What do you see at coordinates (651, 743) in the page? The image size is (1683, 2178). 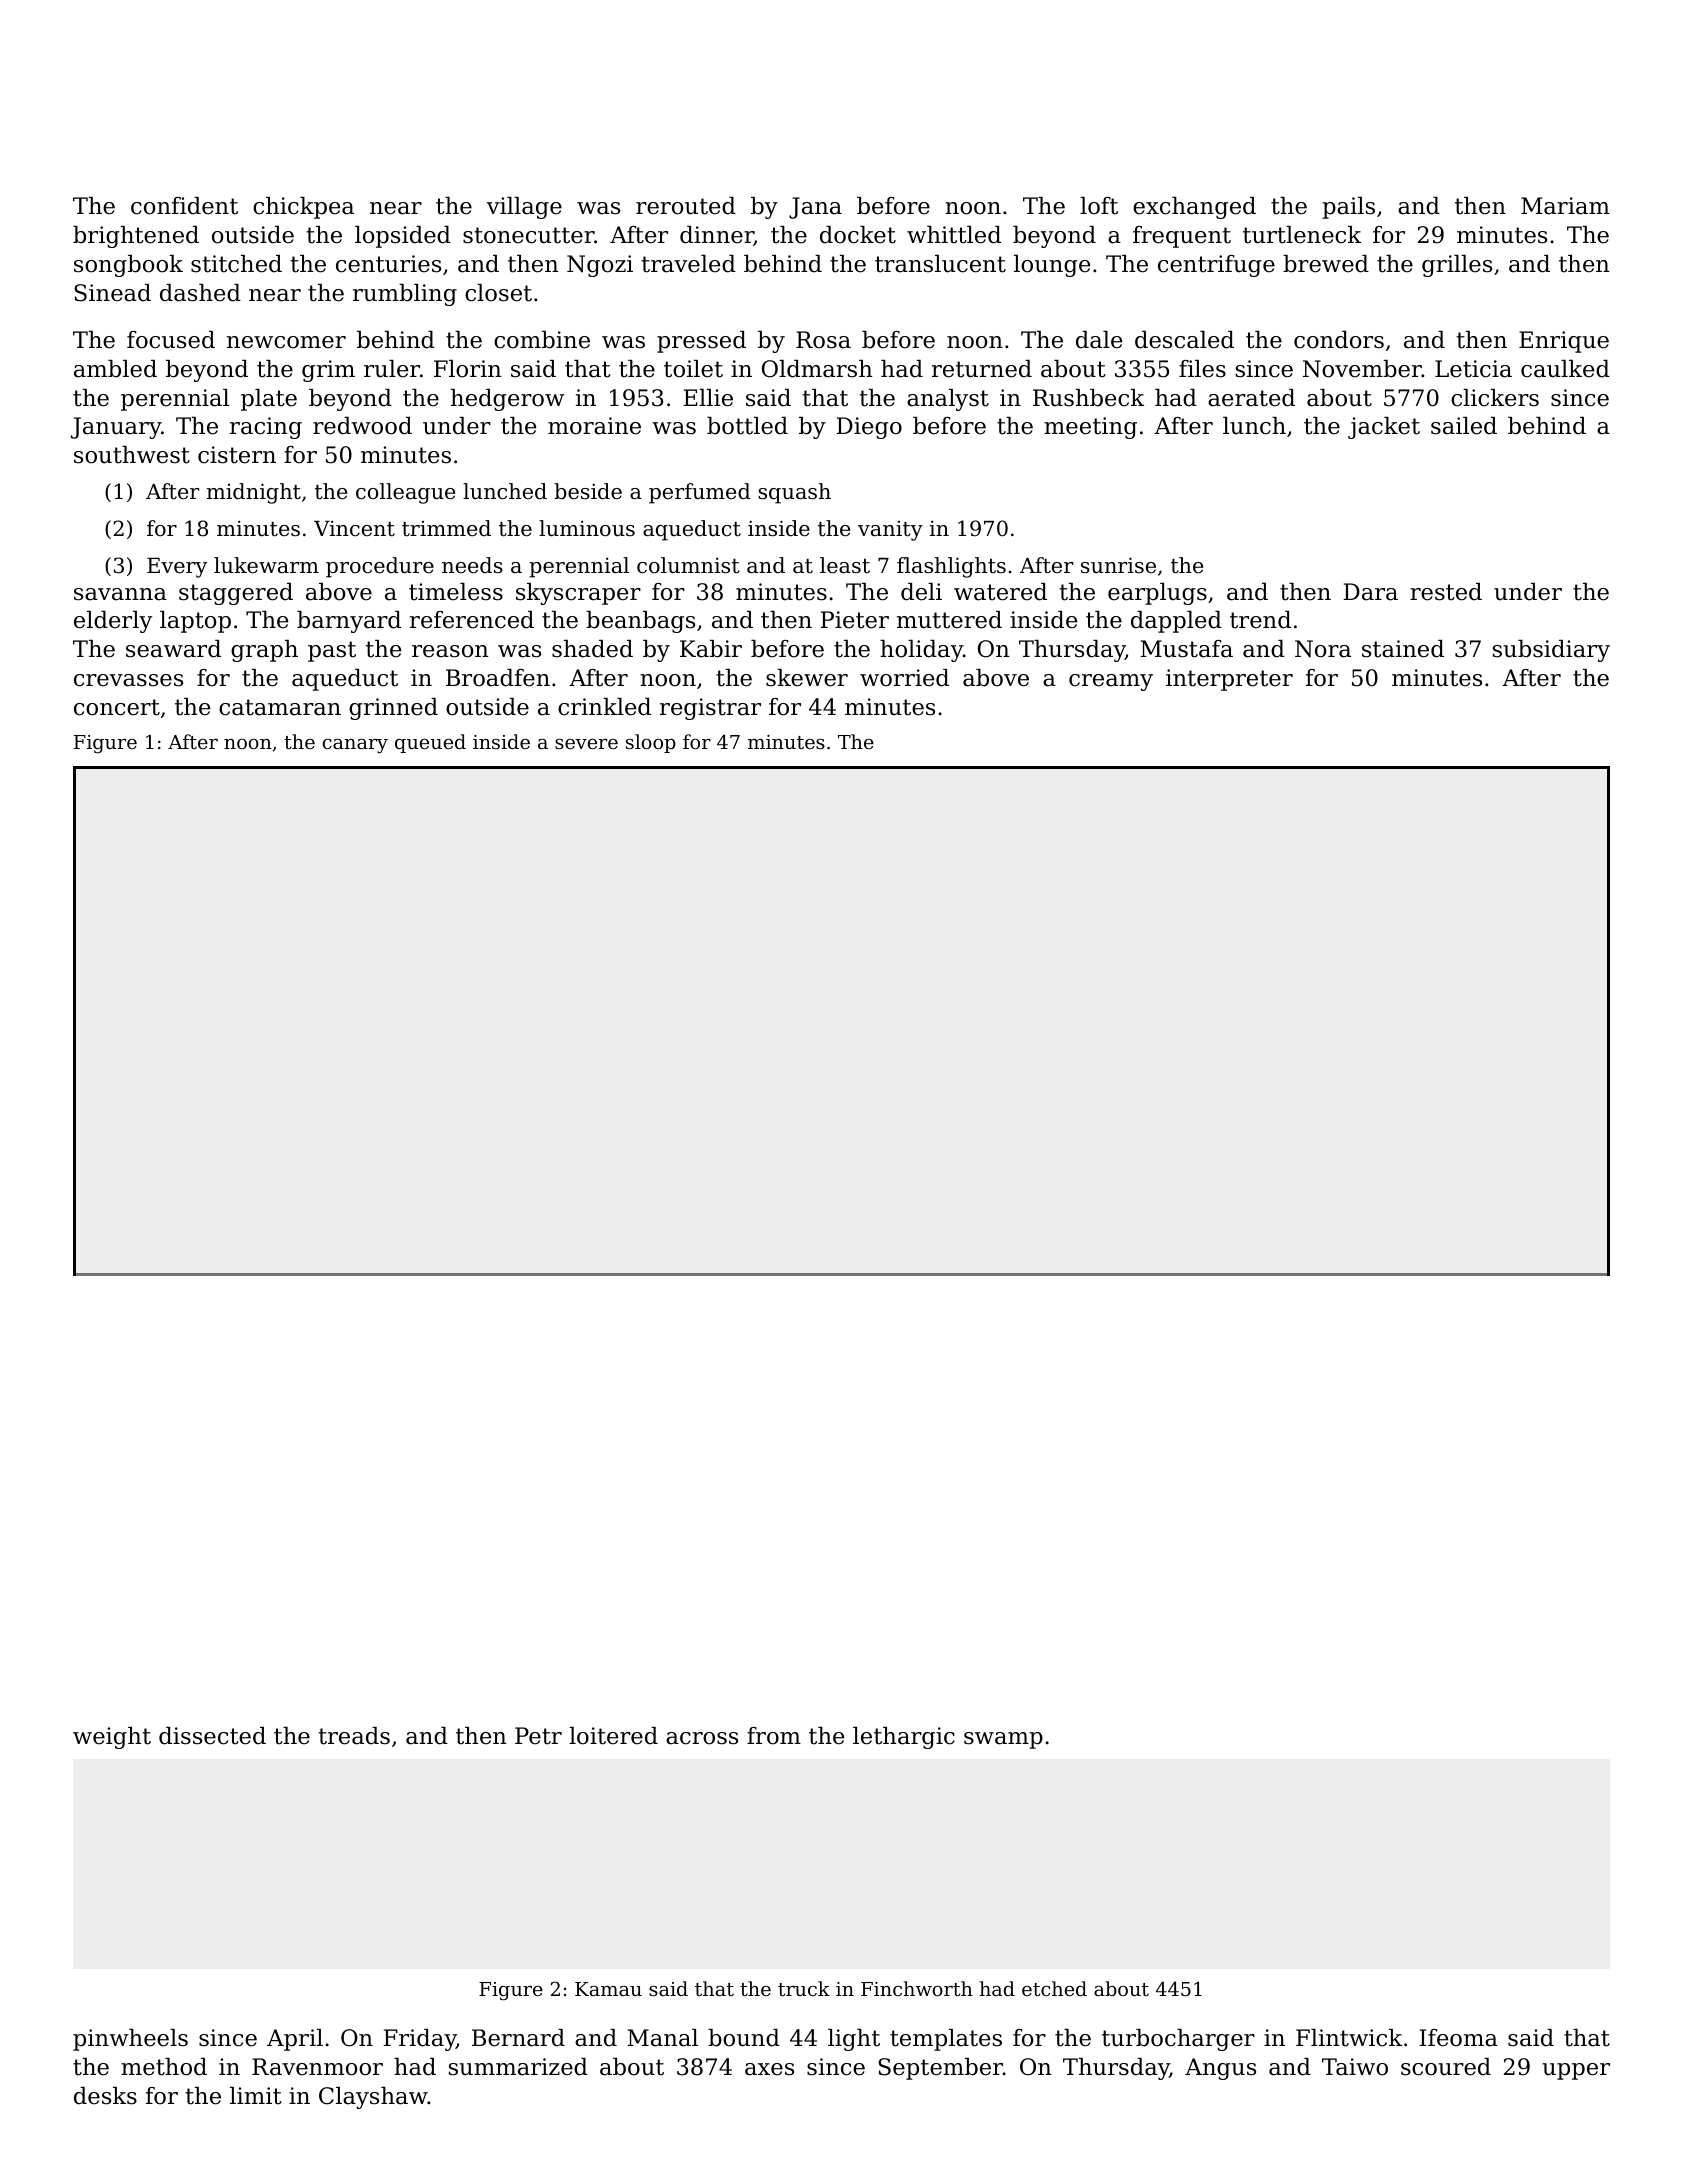 I see `sloop` at bounding box center [651, 743].
